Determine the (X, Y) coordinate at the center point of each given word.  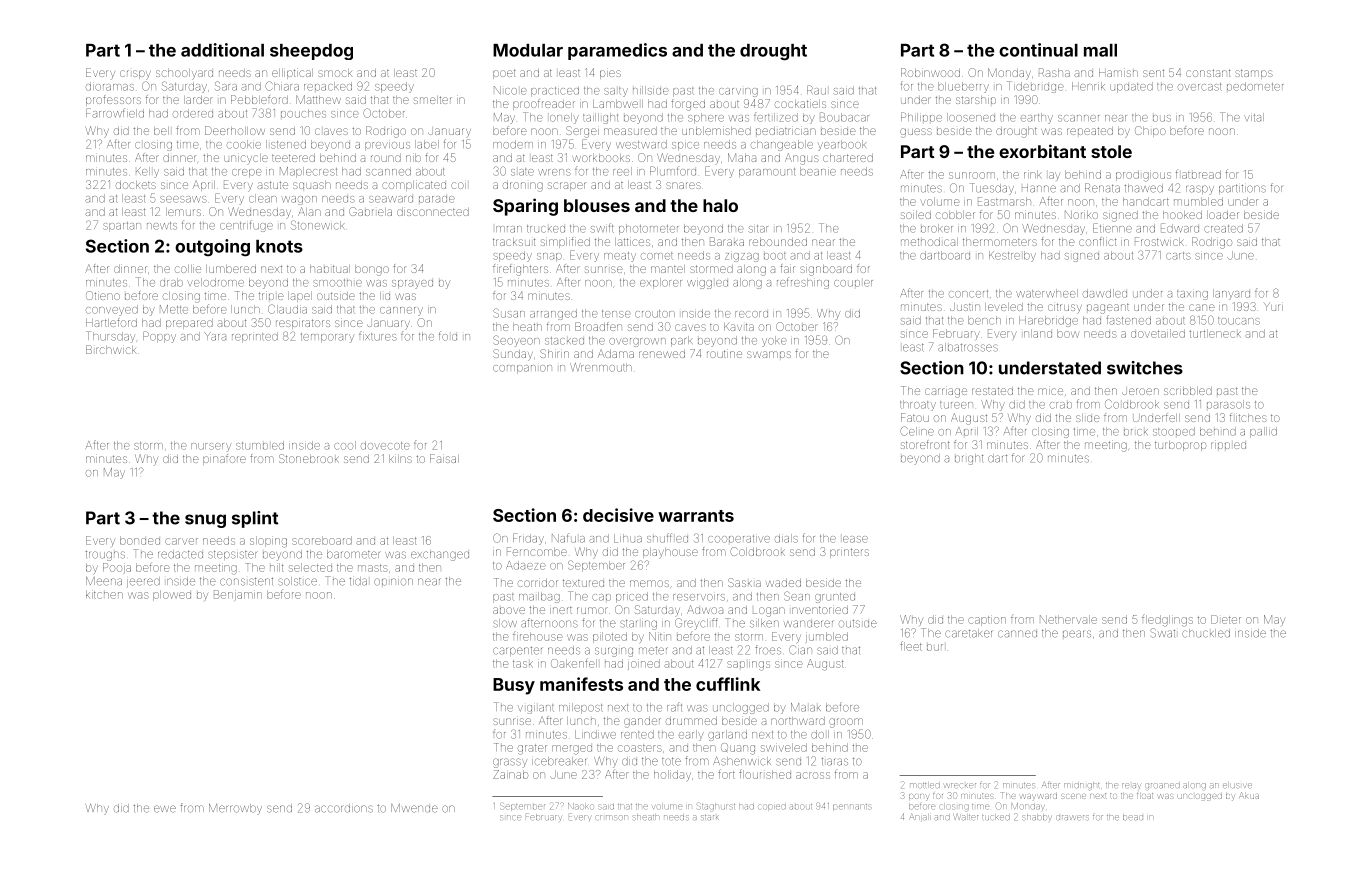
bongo (372, 270)
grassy (510, 763)
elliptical (292, 74)
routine (724, 354)
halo (720, 205)
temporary (327, 338)
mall (1100, 50)
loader (1223, 215)
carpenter (518, 651)
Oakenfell (574, 663)
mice (1050, 391)
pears (1077, 634)
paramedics (617, 51)
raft (674, 707)
